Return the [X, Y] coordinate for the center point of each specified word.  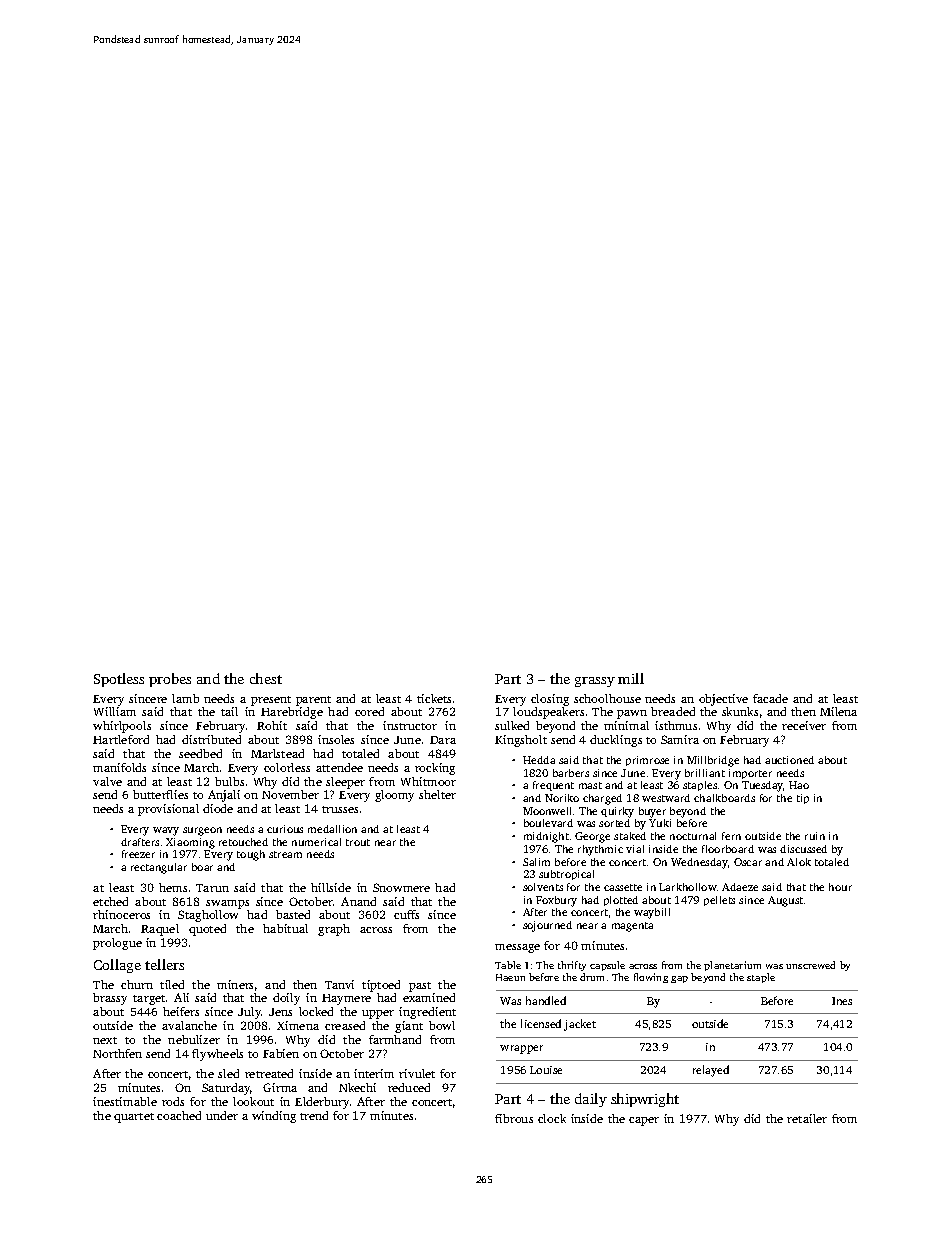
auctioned [789, 760]
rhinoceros [121, 914]
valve [107, 781]
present [271, 701]
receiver [804, 725]
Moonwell [547, 811]
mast [590, 785]
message [517, 948]
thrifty [572, 966]
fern [731, 836]
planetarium [732, 966]
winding [274, 1117]
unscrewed [810, 965]
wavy [166, 831]
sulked [512, 725]
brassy [110, 999]
